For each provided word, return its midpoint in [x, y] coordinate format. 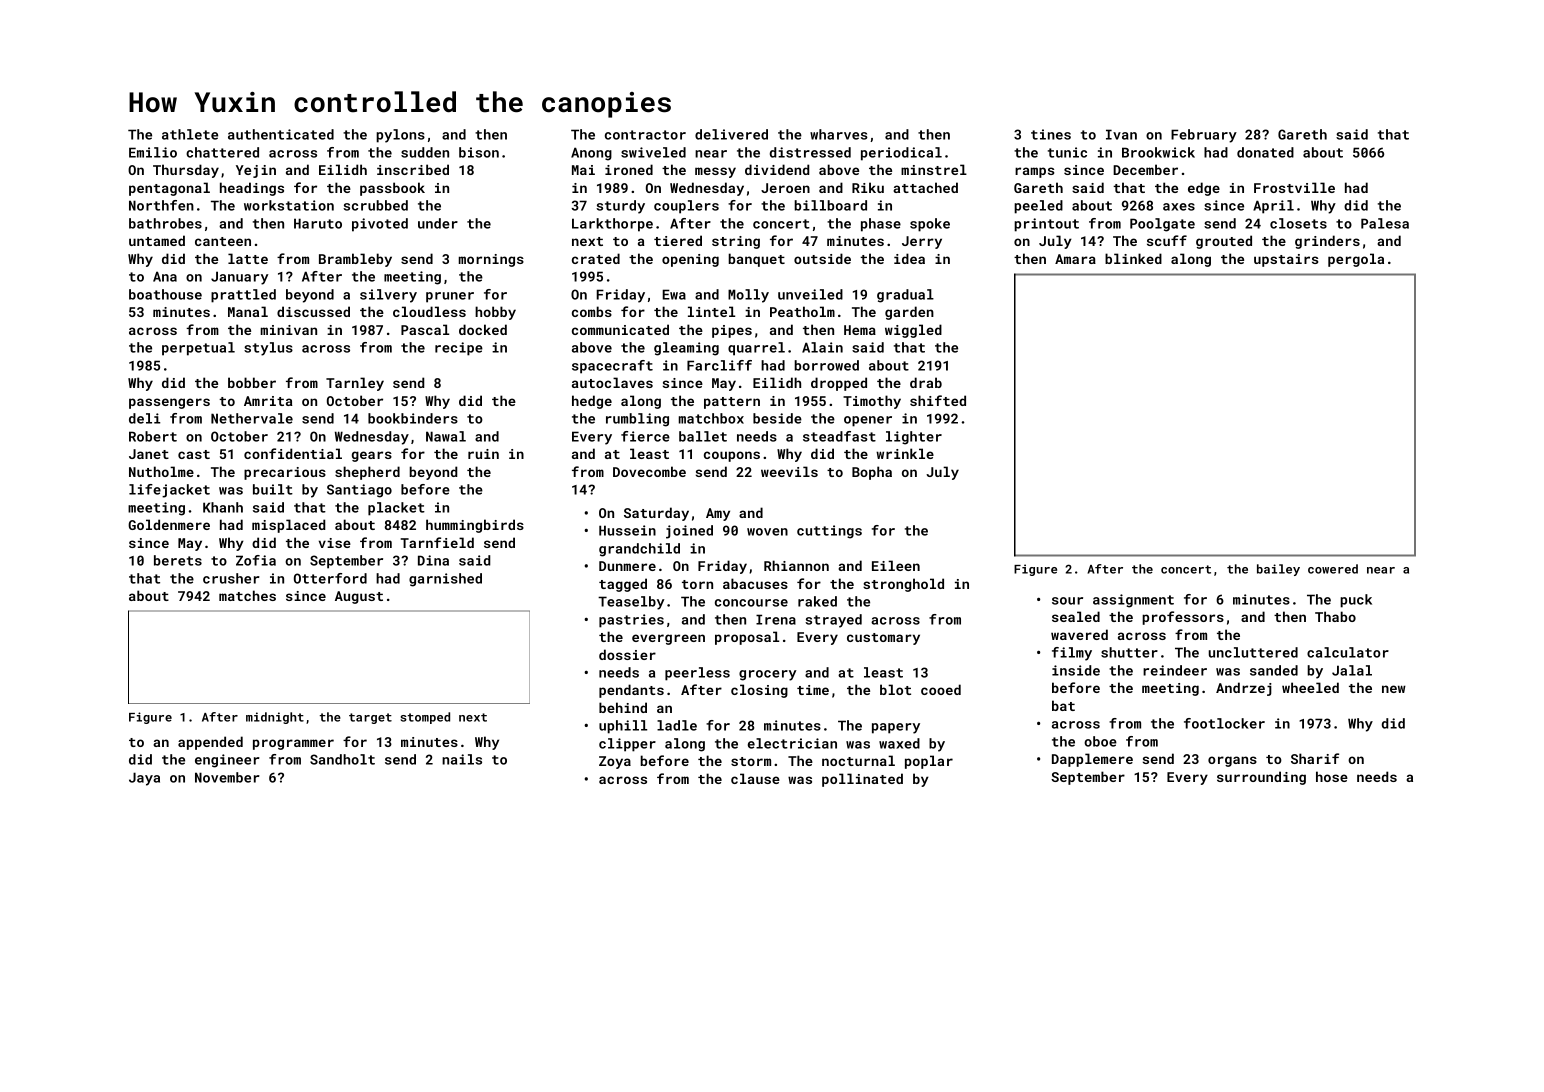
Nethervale [252, 418]
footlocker [1224, 723]
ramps [1034, 172]
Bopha [872, 473]
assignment [1133, 601]
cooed [941, 689]
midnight [275, 718]
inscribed [413, 169]
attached [925, 187]
